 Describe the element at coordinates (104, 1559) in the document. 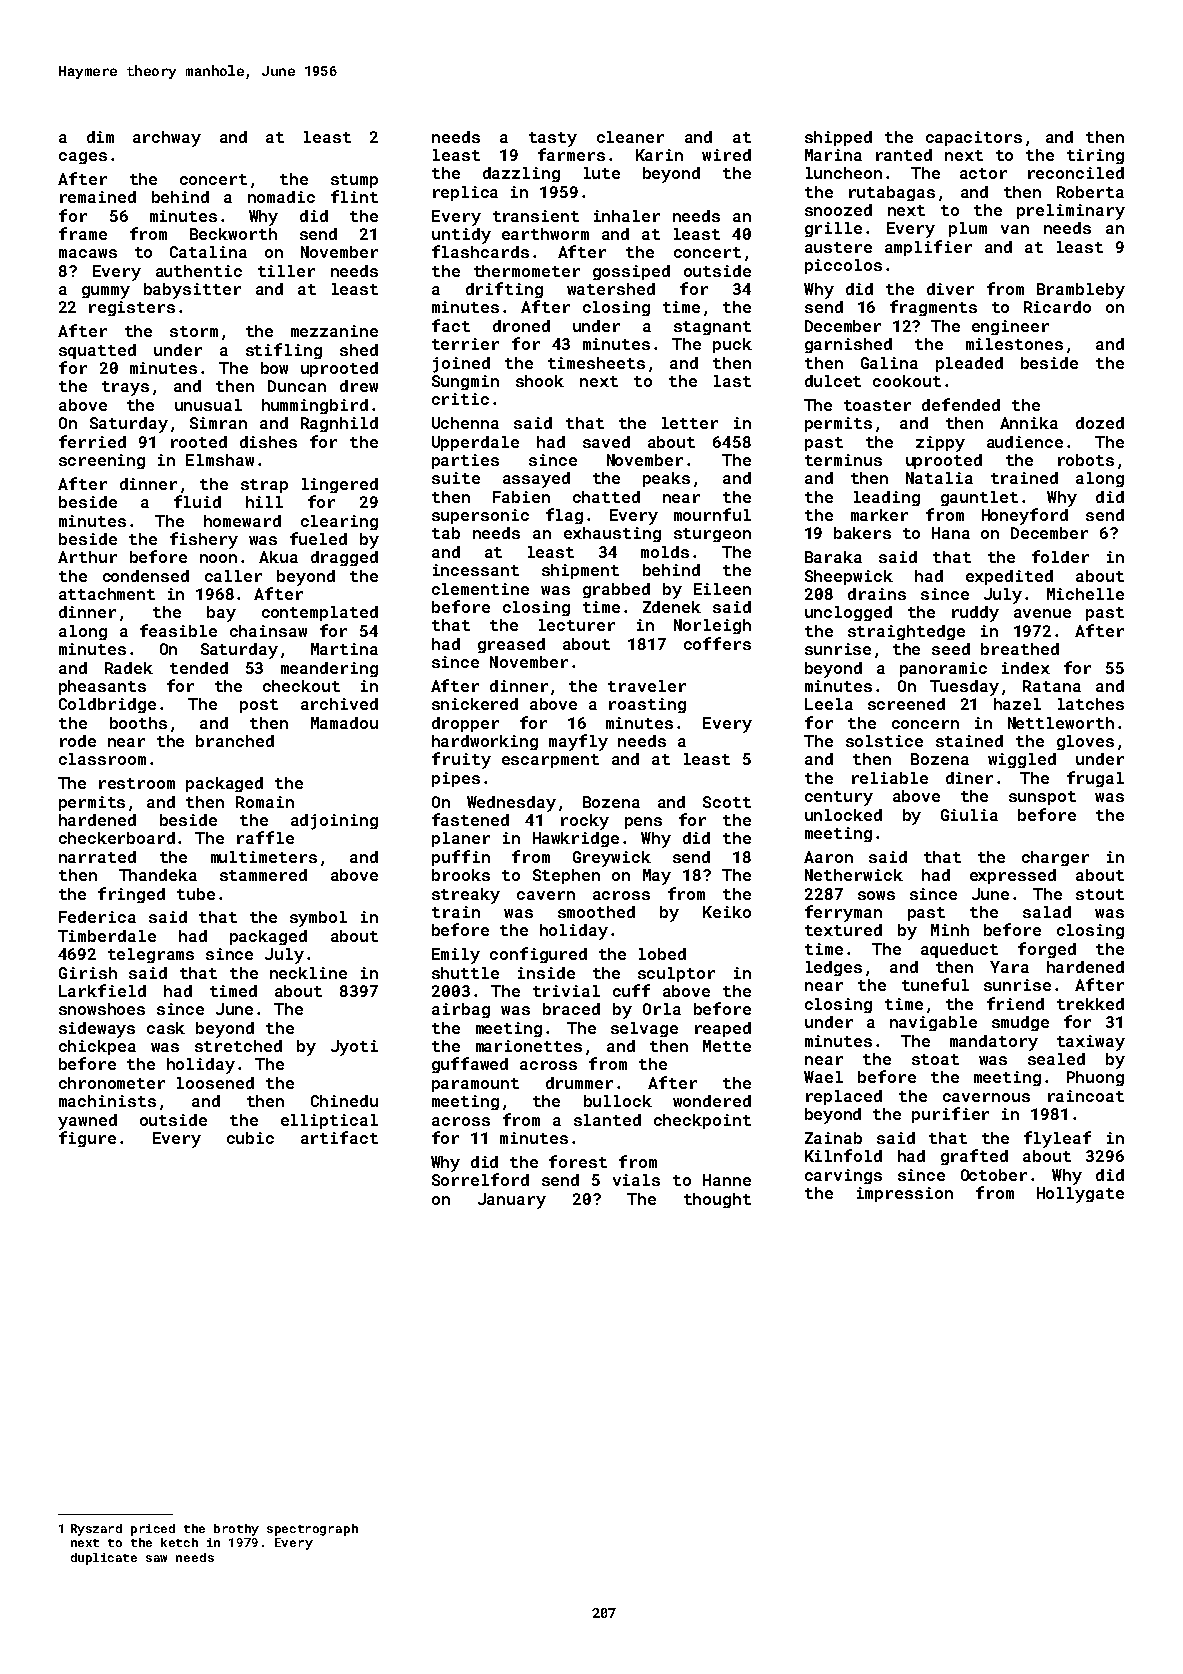

I see `duplicate` at that location.
